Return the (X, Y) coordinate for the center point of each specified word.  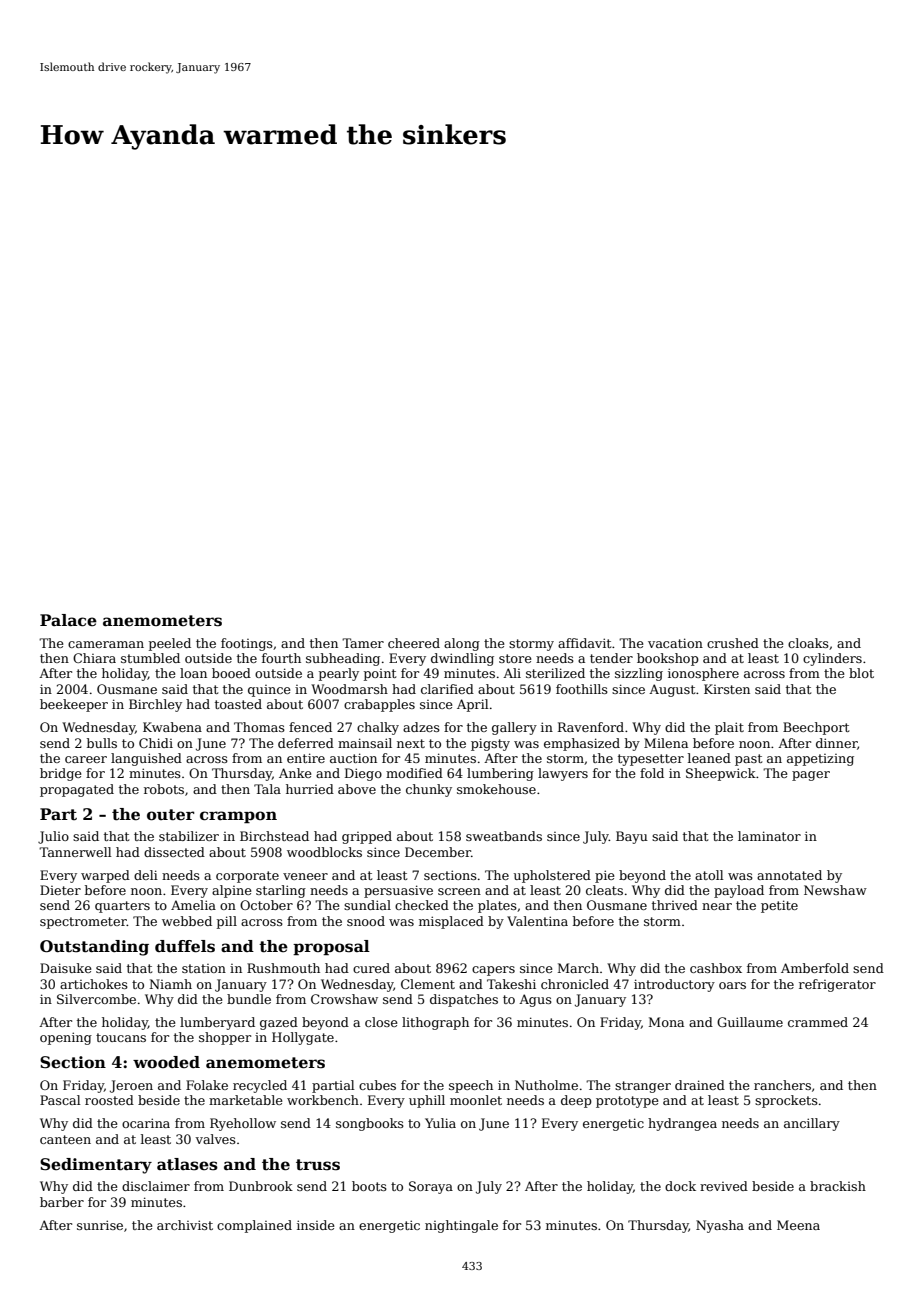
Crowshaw (344, 999)
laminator (769, 836)
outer (170, 815)
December (438, 852)
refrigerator (837, 985)
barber (62, 1202)
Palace (68, 620)
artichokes (94, 984)
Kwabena (172, 727)
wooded (166, 1062)
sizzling (639, 674)
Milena (666, 743)
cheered (414, 643)
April (473, 705)
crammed (818, 1022)
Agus (535, 1000)
